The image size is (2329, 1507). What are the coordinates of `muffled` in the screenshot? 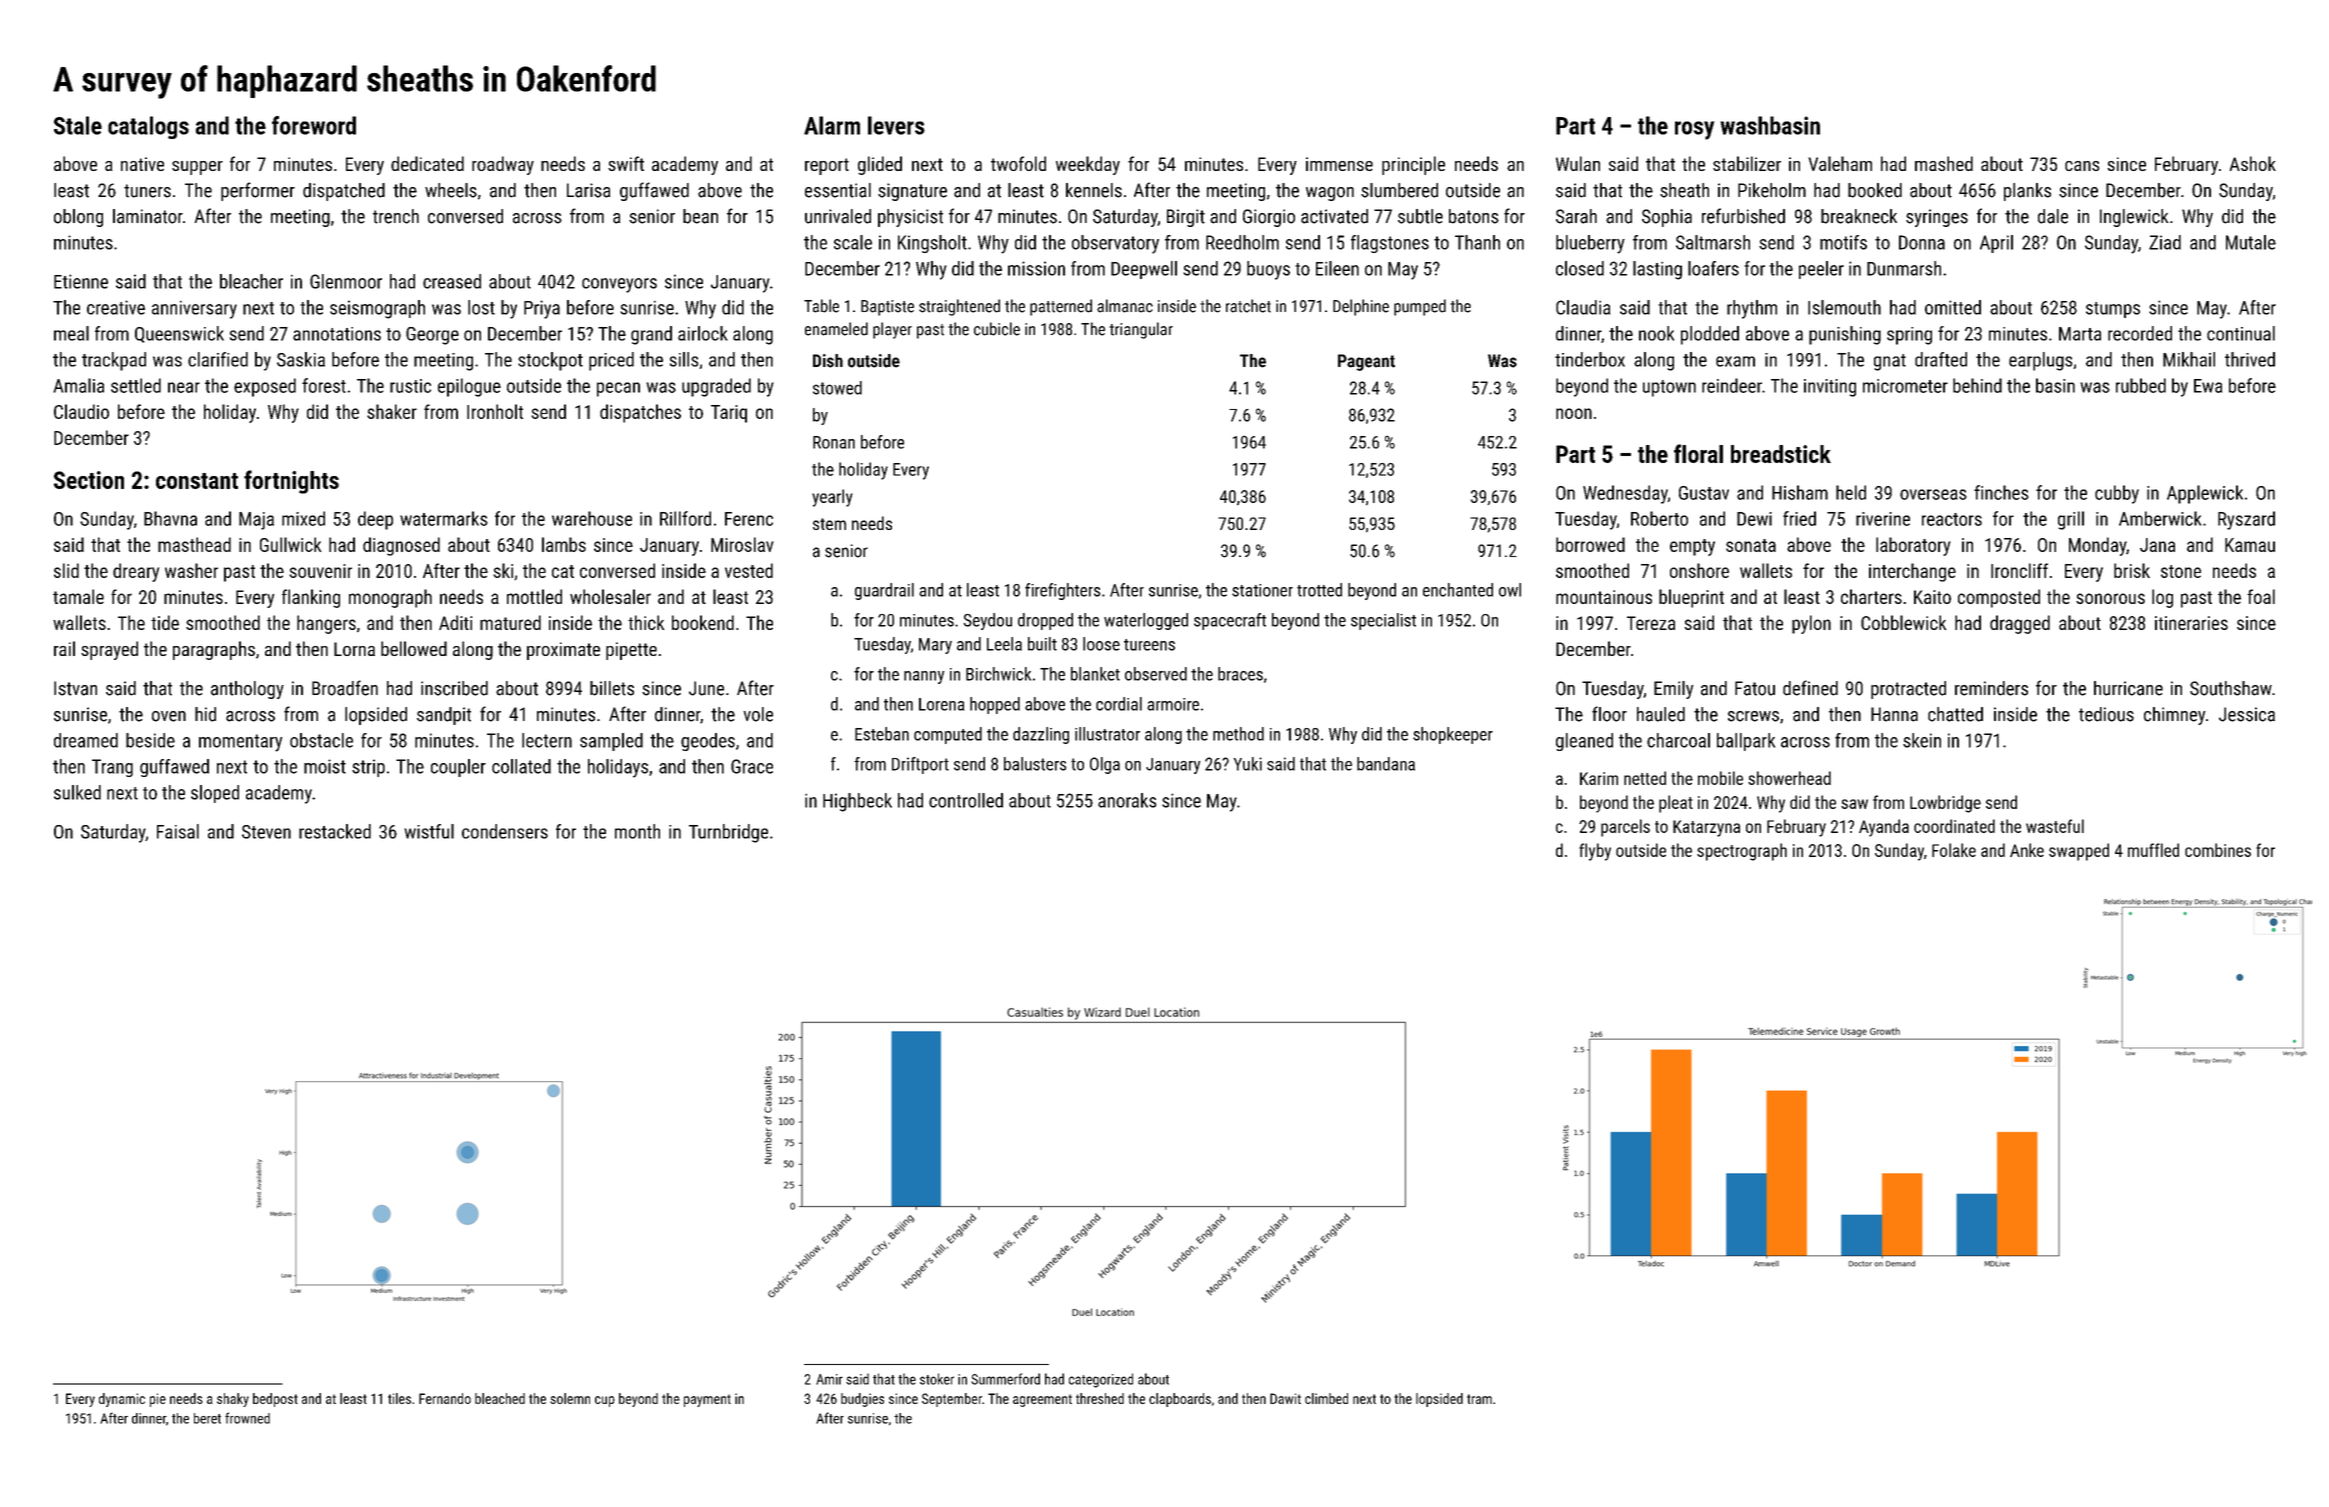 It's located at (2153, 850).
